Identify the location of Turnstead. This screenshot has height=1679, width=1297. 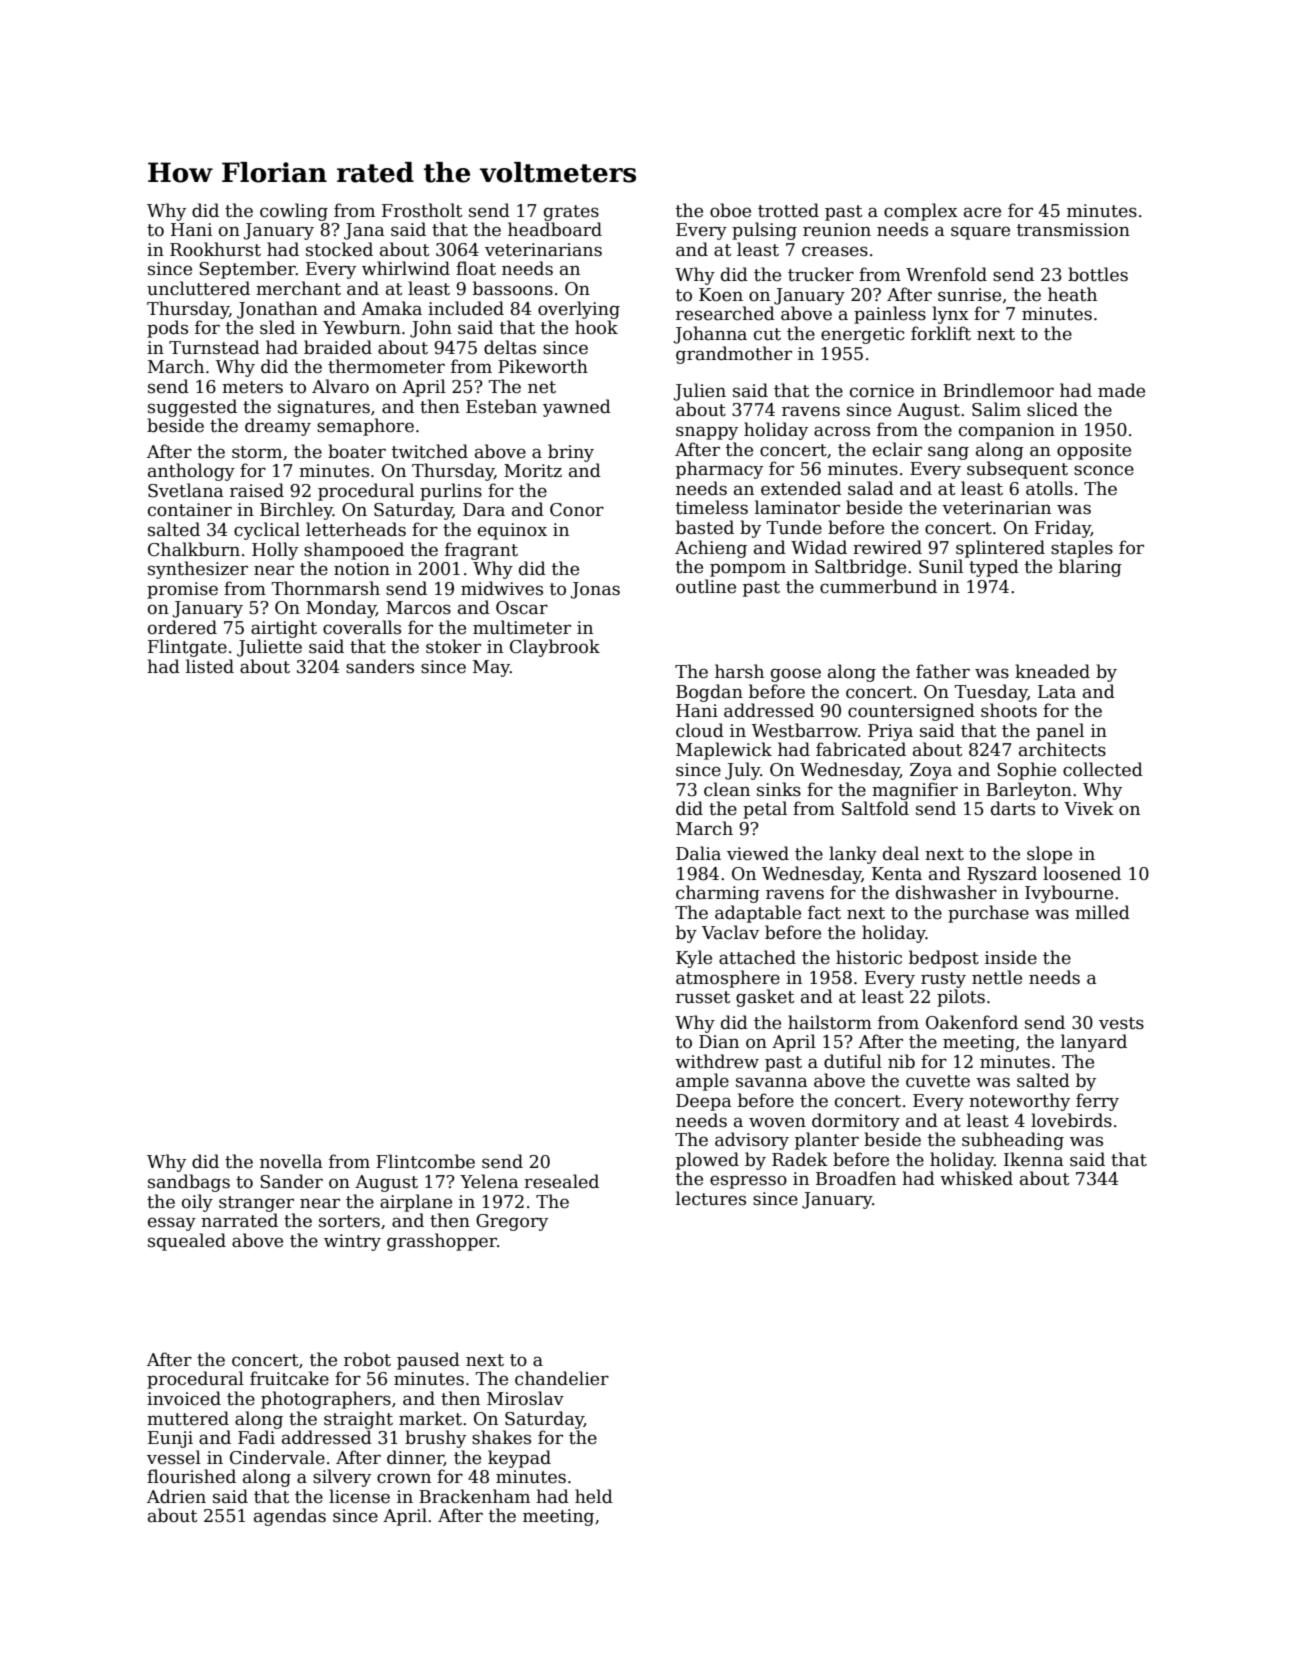
(214, 347).
